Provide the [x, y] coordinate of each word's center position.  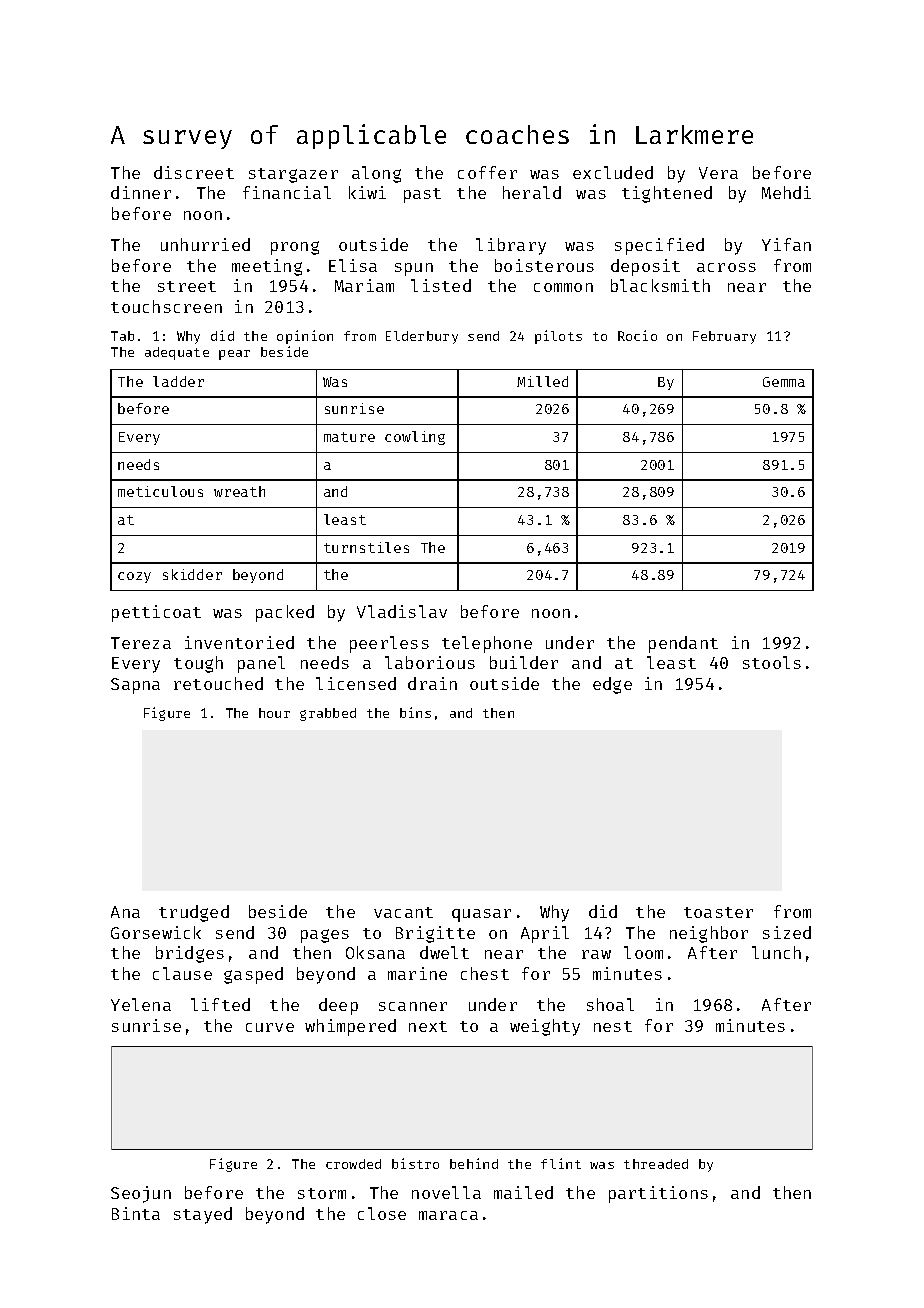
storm [322, 1193]
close [382, 1213]
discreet [194, 172]
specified [659, 246]
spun [414, 269]
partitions [658, 1194]
